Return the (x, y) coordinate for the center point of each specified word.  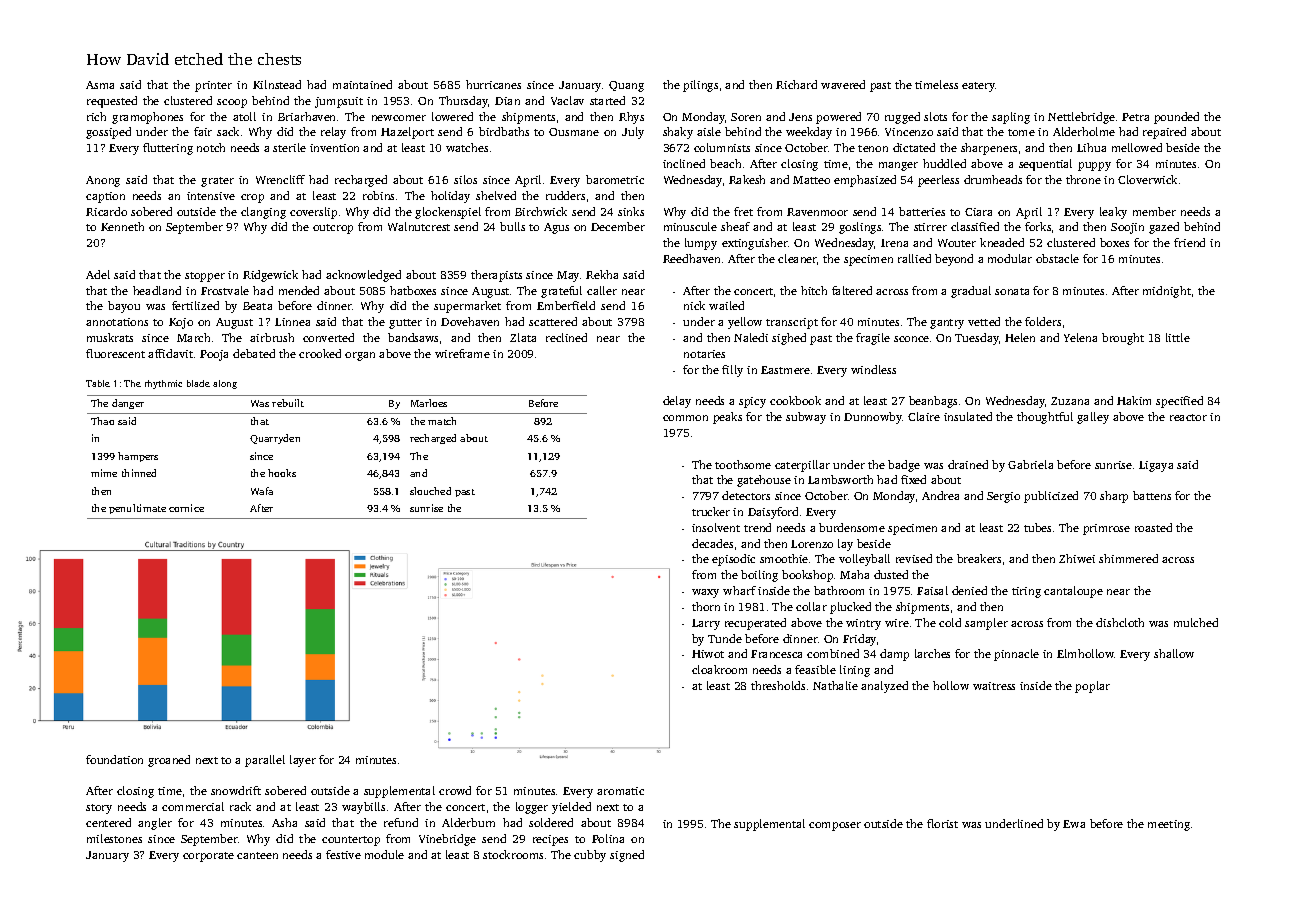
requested (112, 102)
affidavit (170, 353)
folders (1043, 321)
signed (627, 856)
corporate (208, 857)
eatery (978, 87)
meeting (1169, 825)
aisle (709, 131)
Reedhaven (691, 258)
